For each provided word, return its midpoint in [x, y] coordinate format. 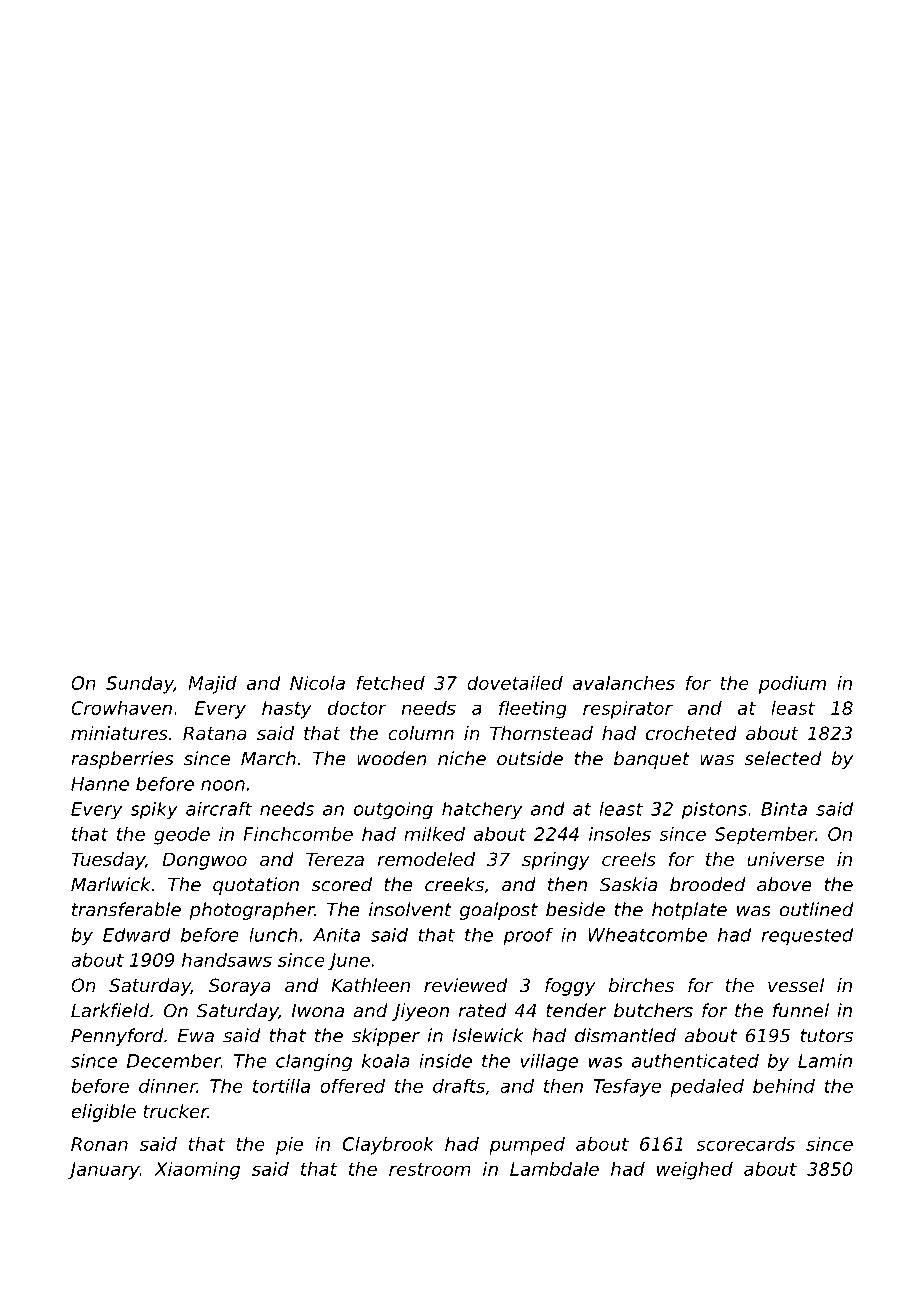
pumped [527, 1146]
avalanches [624, 683]
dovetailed [515, 683]
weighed [695, 1171]
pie [289, 1146]
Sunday [140, 685]
